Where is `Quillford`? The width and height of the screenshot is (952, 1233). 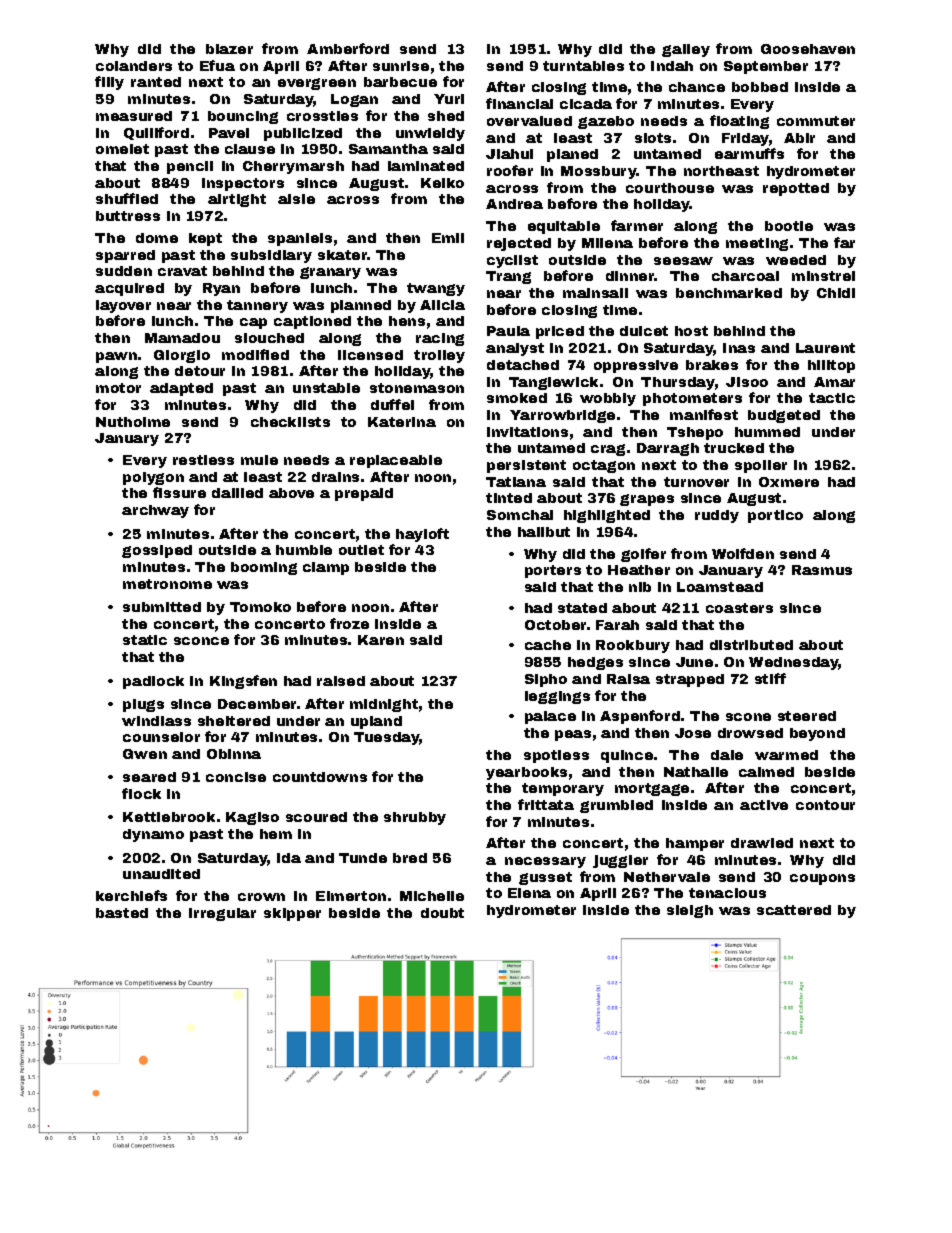 Quillford is located at coordinates (156, 133).
